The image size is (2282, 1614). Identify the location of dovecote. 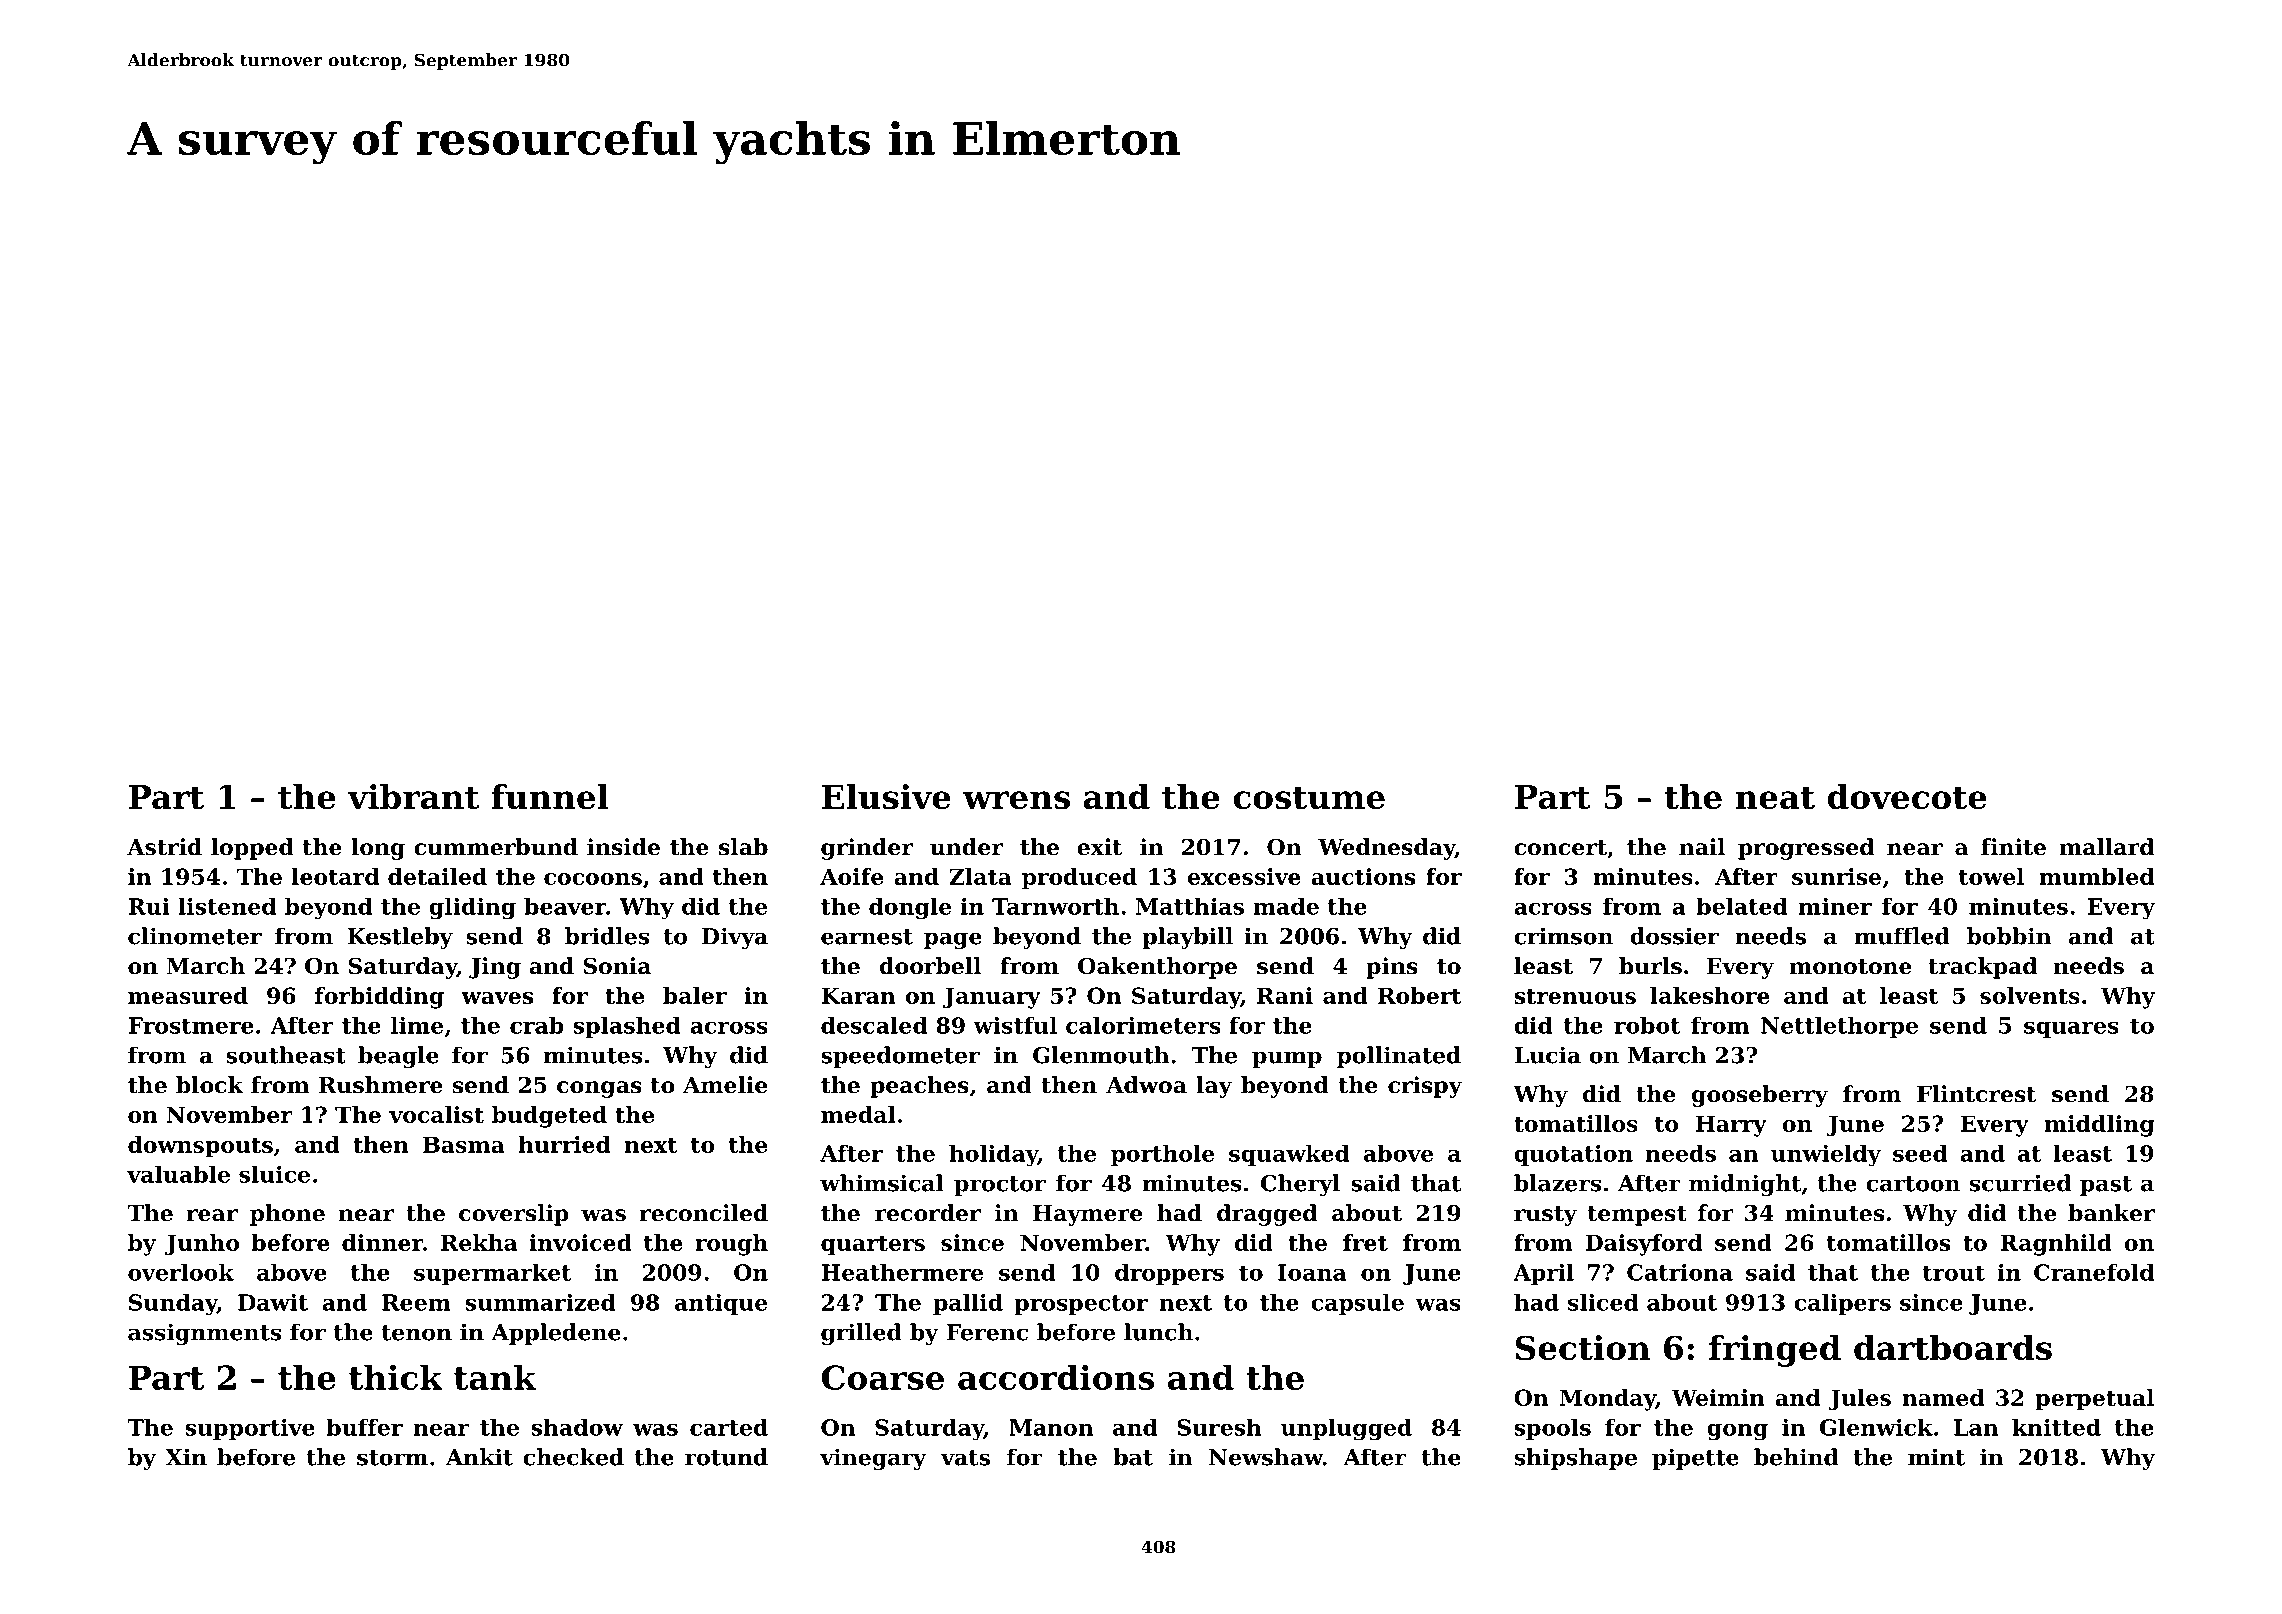
(1907, 796).
